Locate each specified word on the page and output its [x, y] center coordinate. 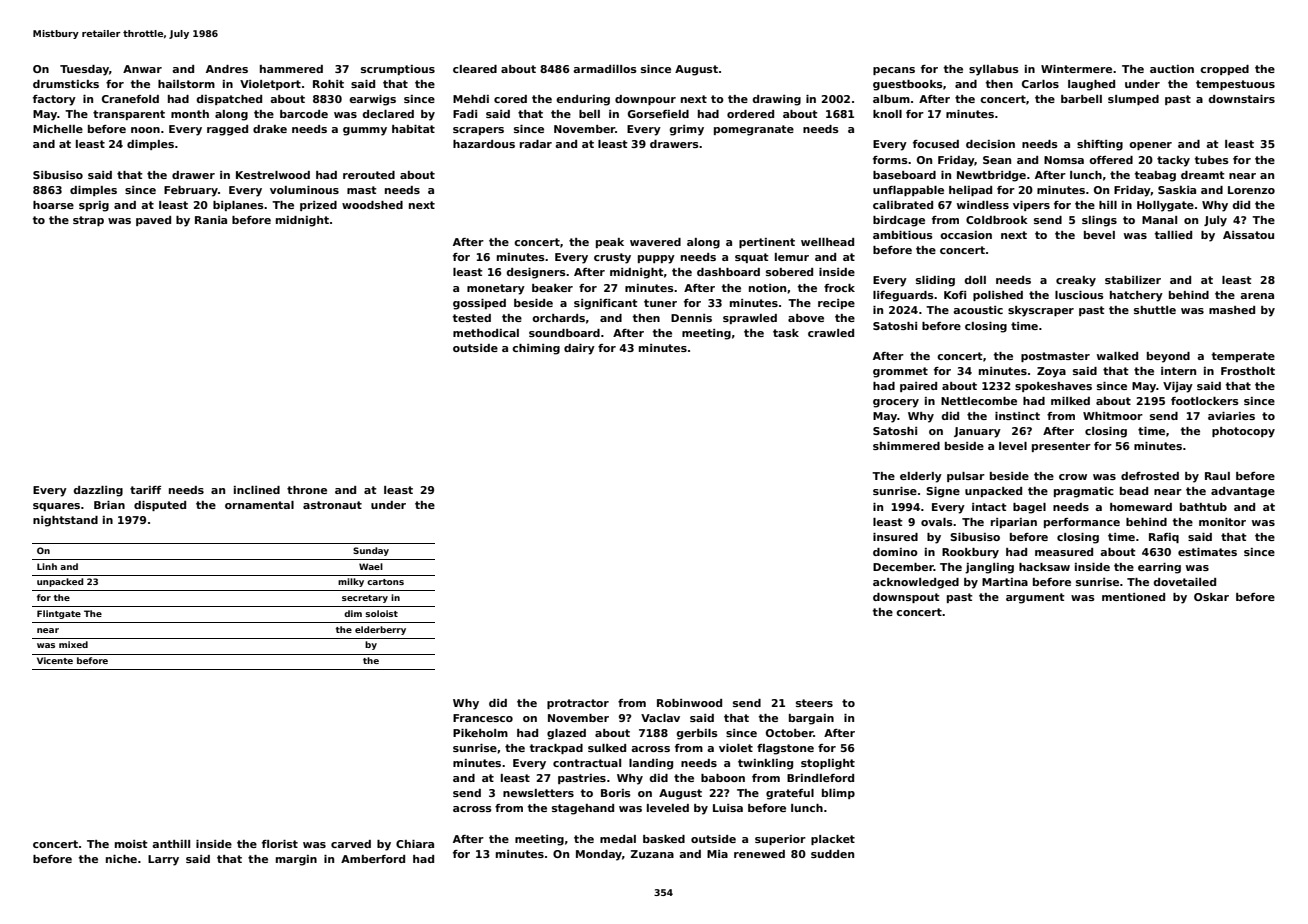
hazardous [484, 144]
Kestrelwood [273, 175]
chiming [536, 349]
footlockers [1205, 401]
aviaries [1231, 416]
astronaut [332, 505]
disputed [160, 506]
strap [88, 221]
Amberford [373, 859]
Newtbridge [991, 176]
